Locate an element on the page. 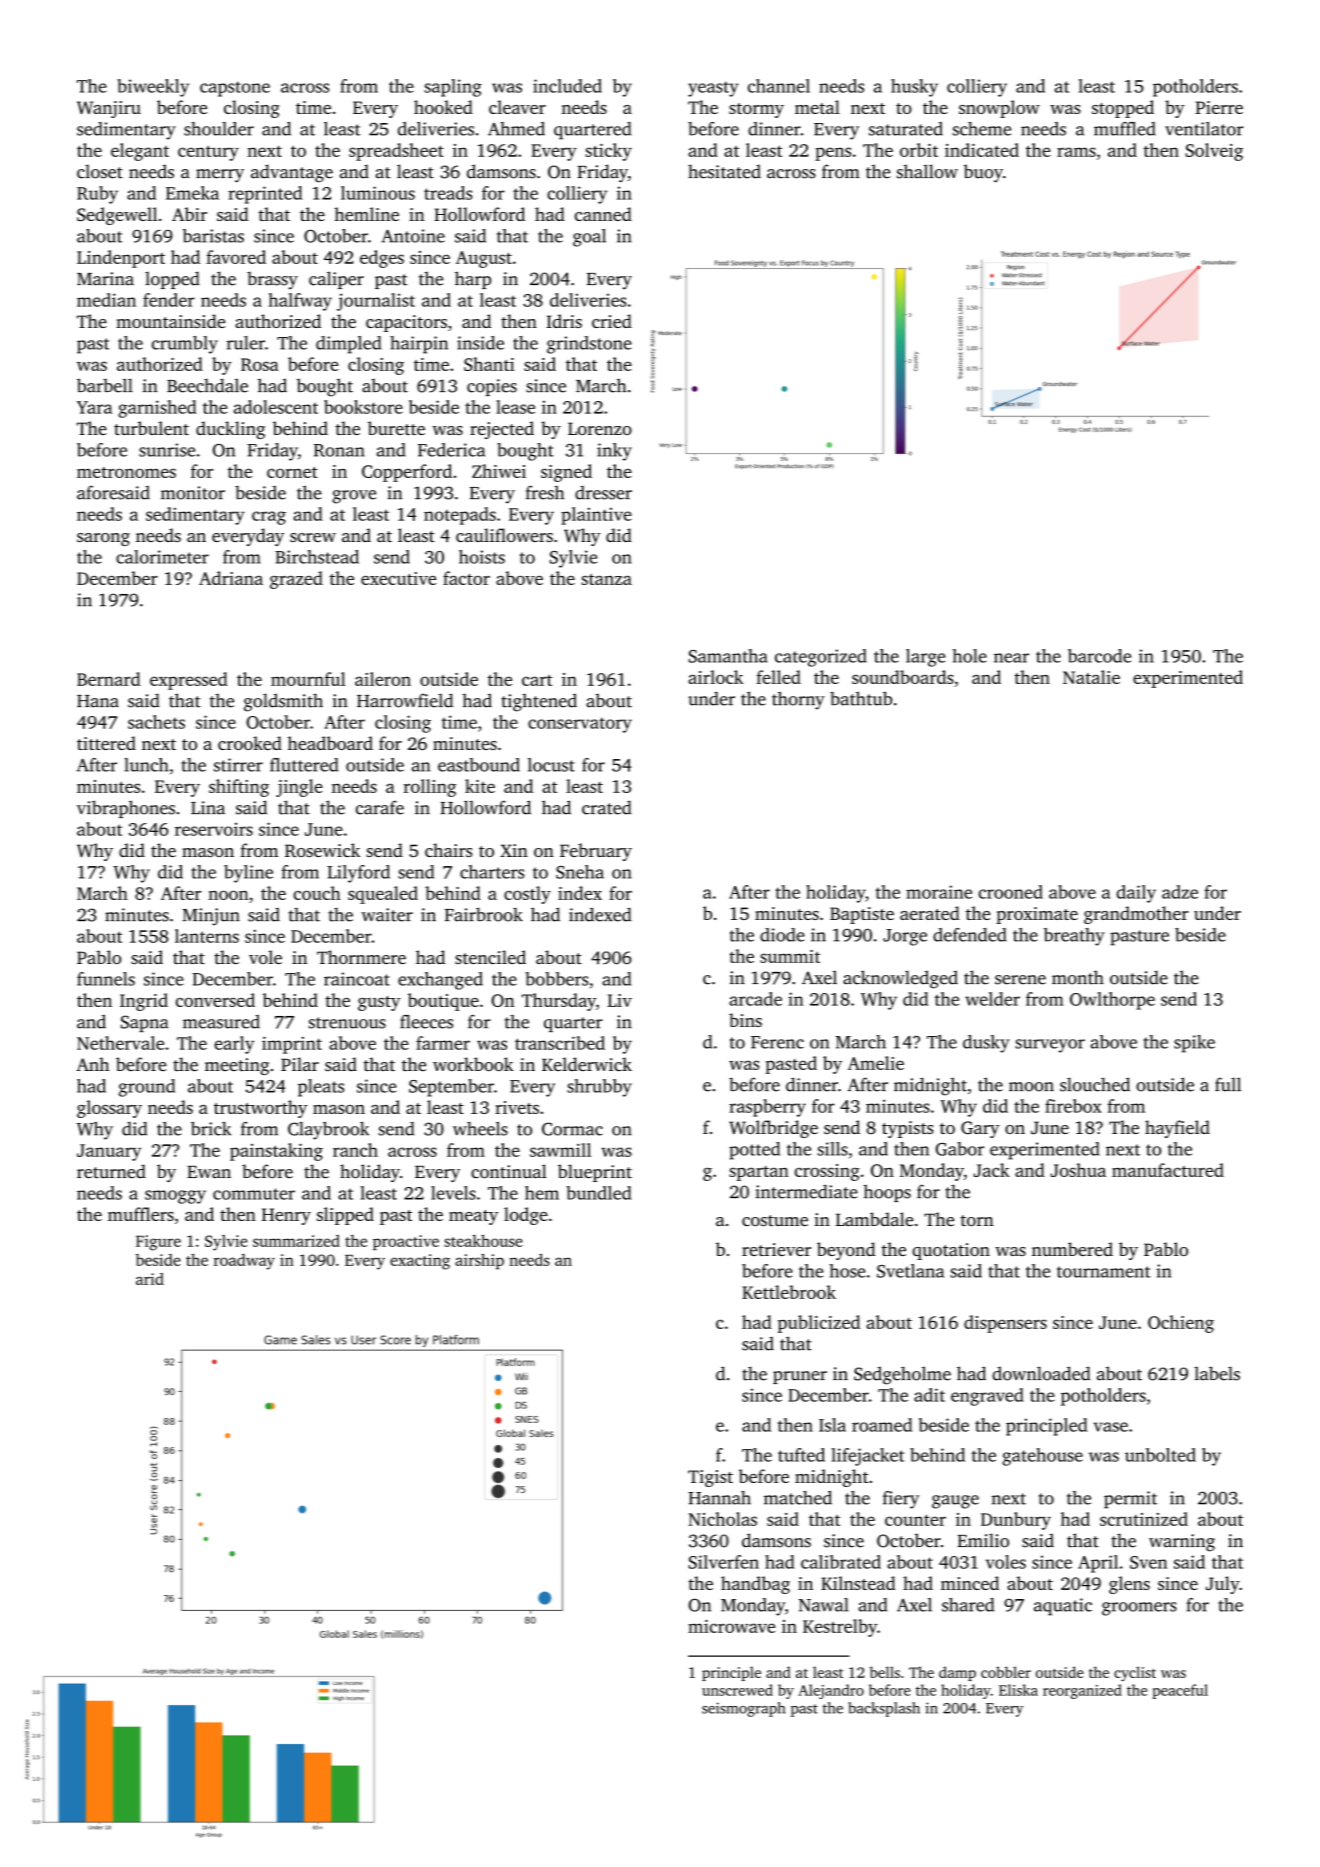  stanza is located at coordinates (607, 579).
